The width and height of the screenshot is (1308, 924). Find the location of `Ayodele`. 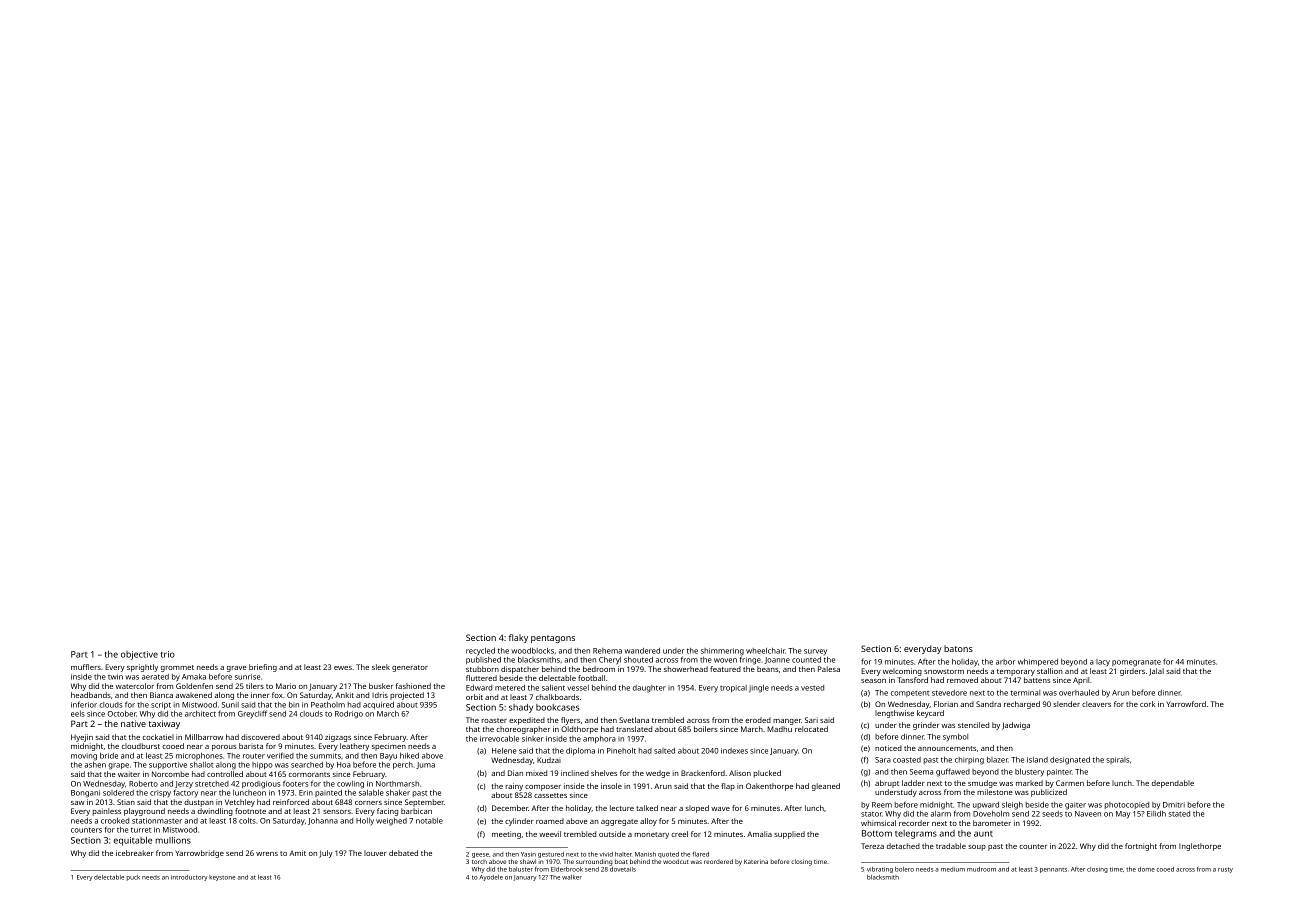

Ayodele is located at coordinates (491, 878).
